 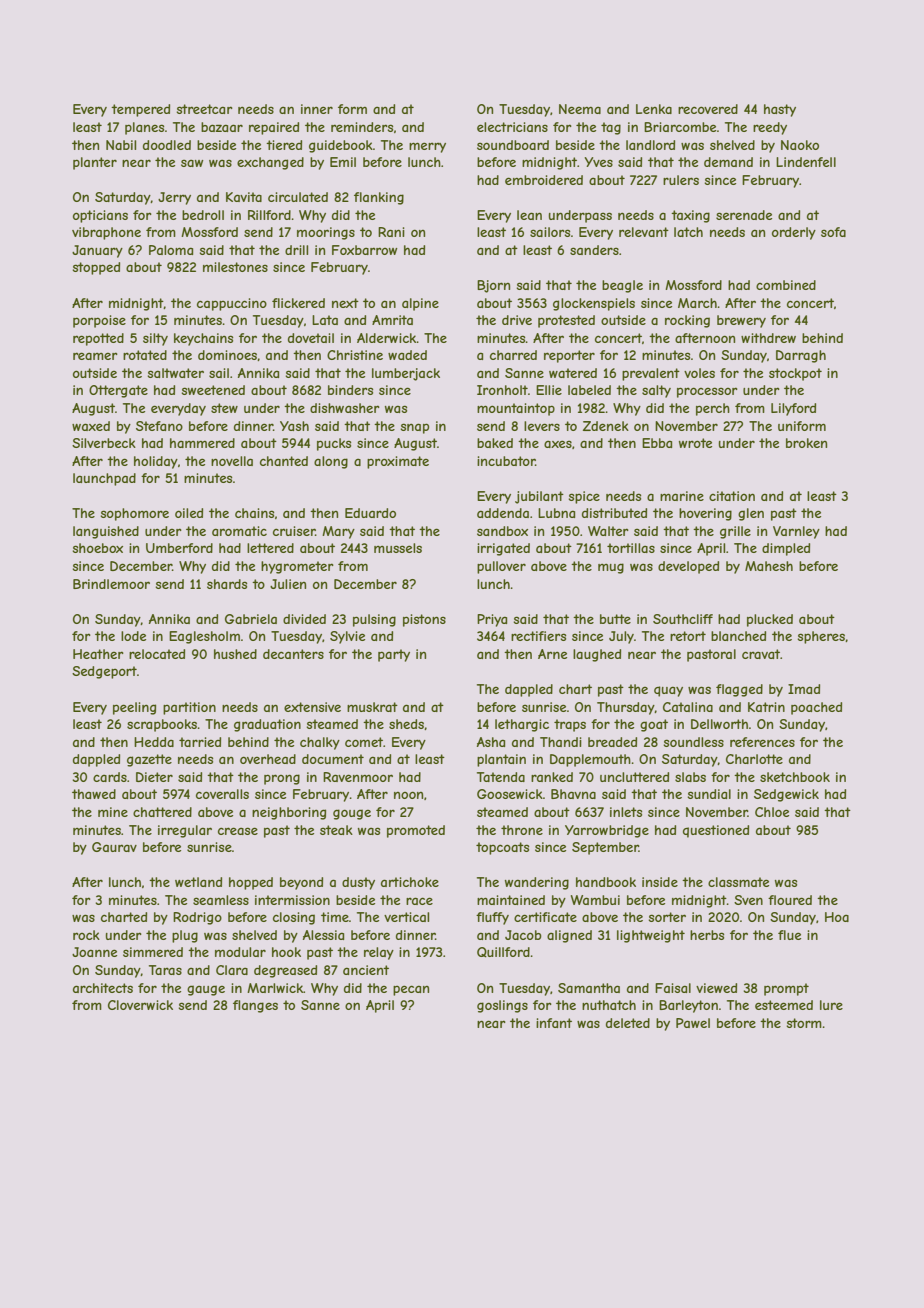 I want to click on hasty, so click(x=780, y=110).
